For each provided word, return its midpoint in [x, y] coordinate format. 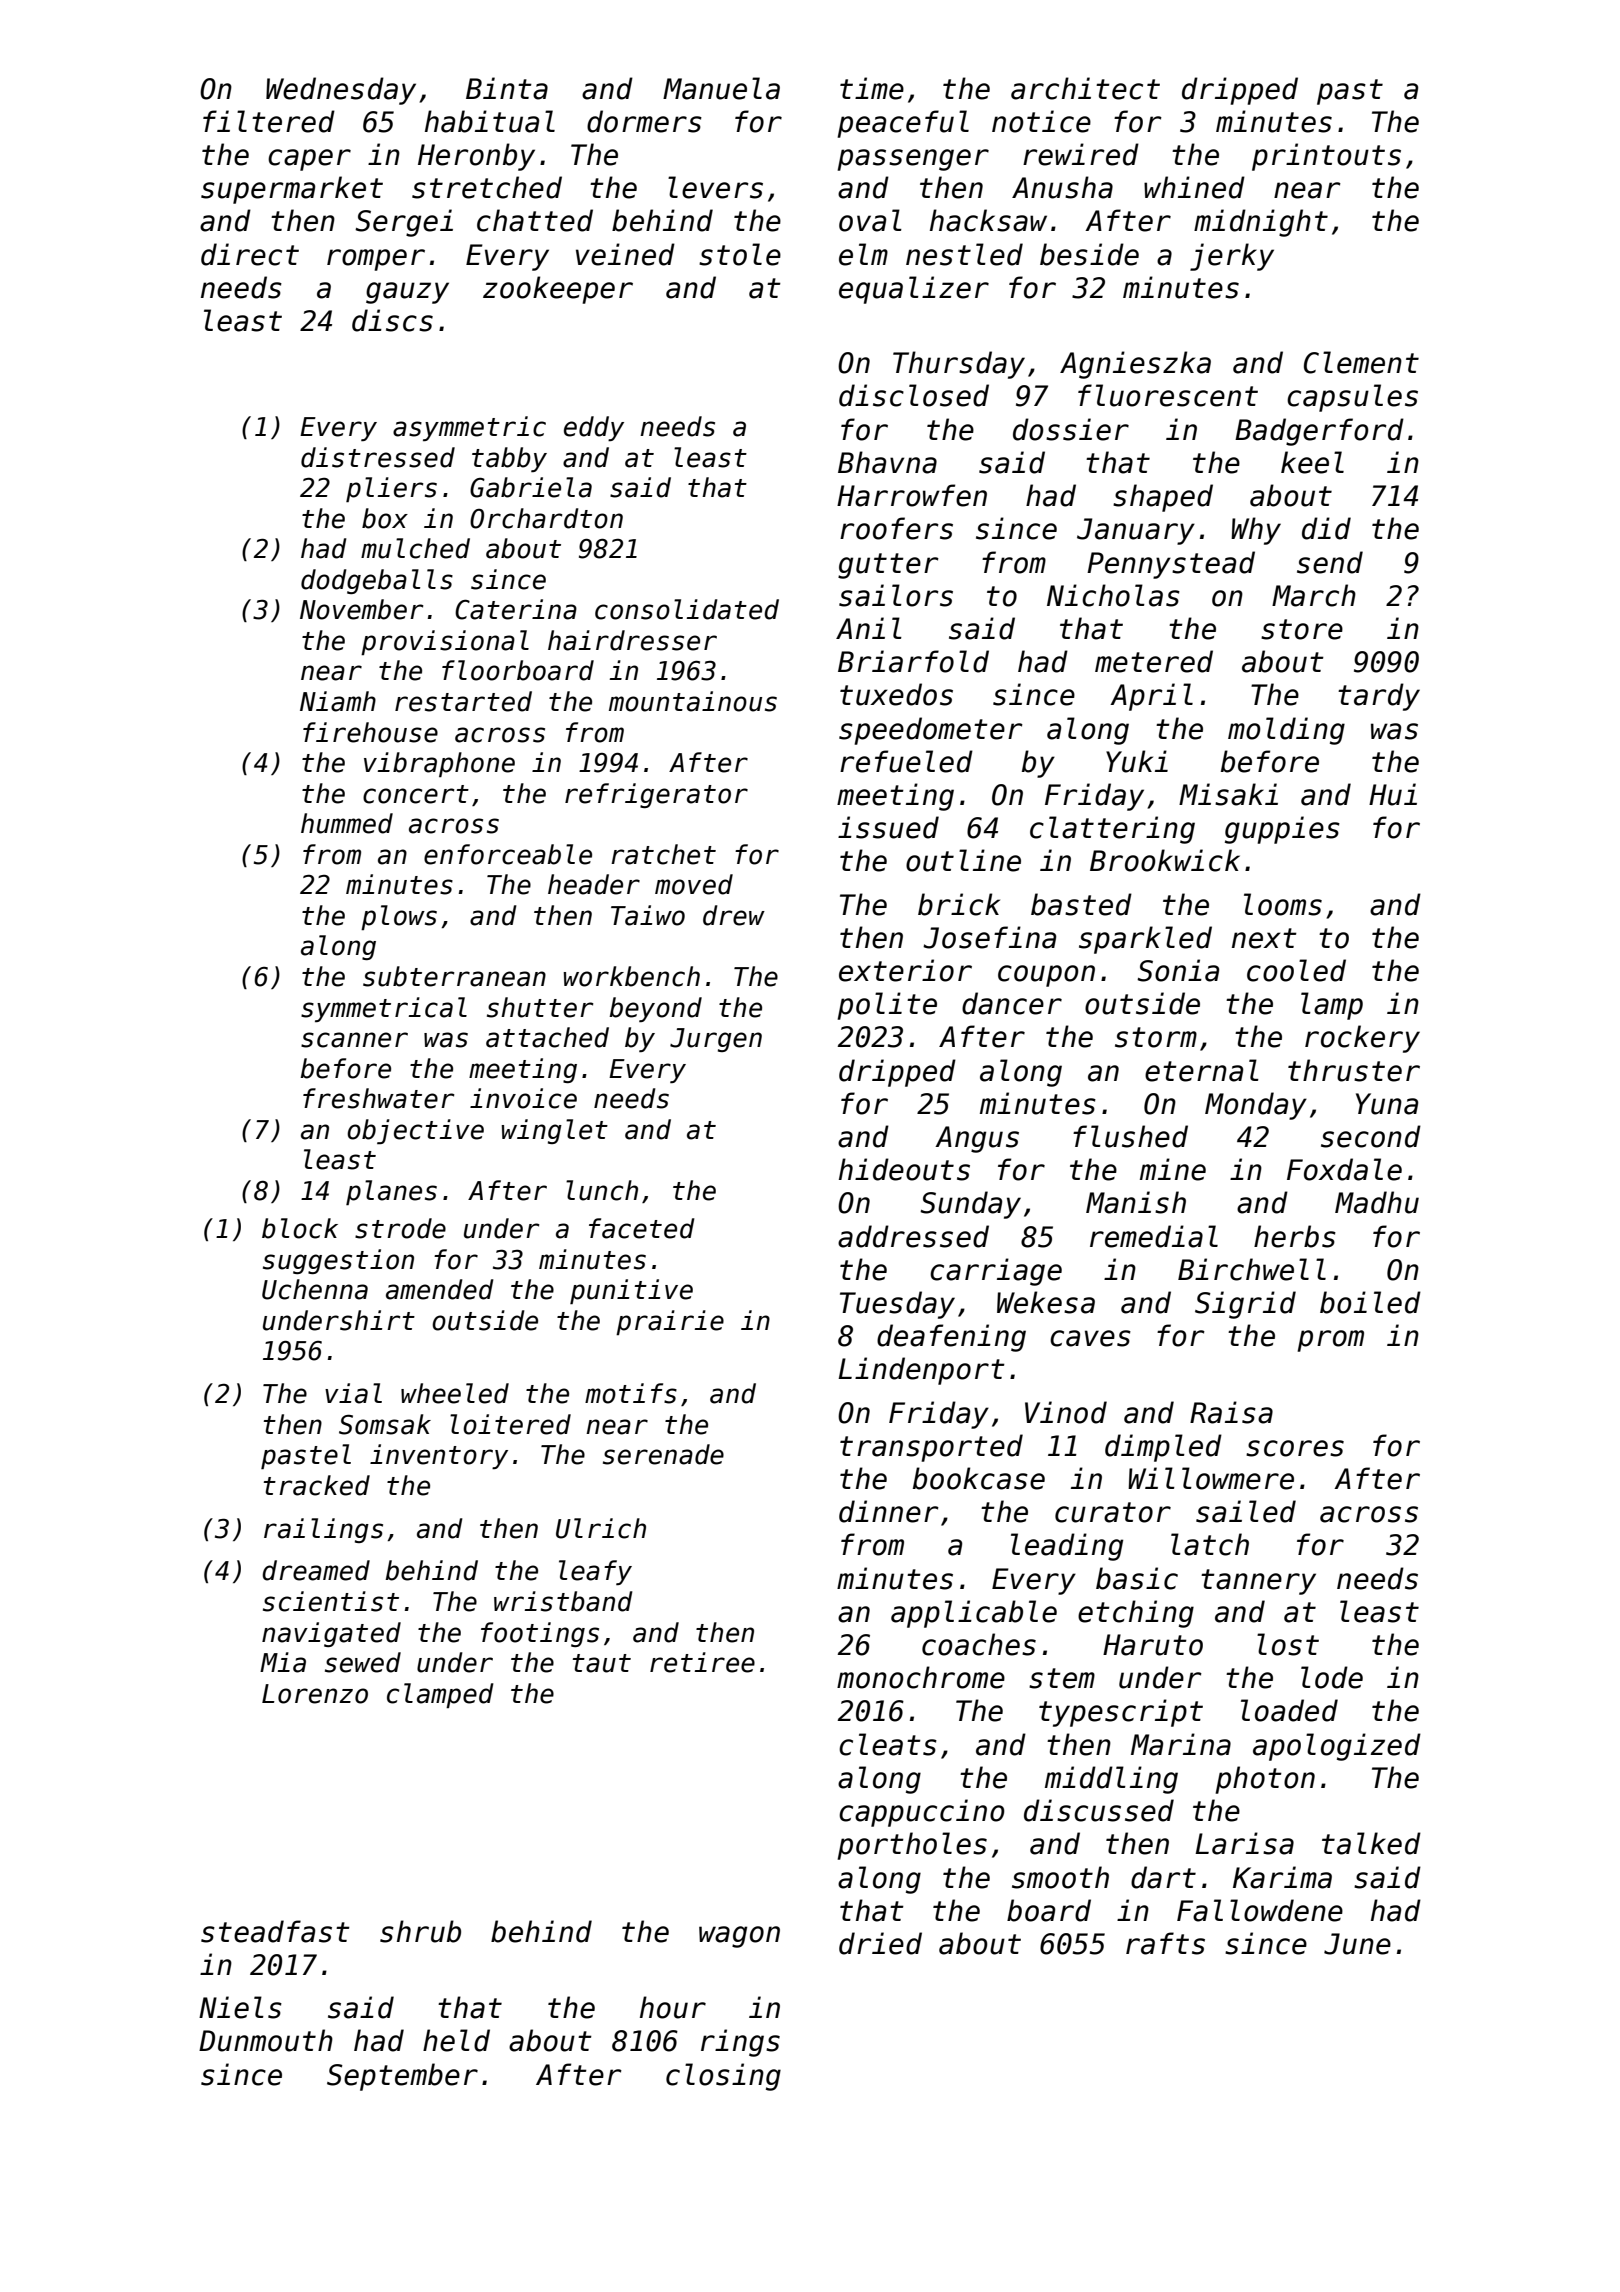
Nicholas [1113, 595]
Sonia [1178, 970]
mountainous [693, 701]
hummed [347, 823]
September [402, 2077]
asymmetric [469, 428]
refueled [906, 761]
